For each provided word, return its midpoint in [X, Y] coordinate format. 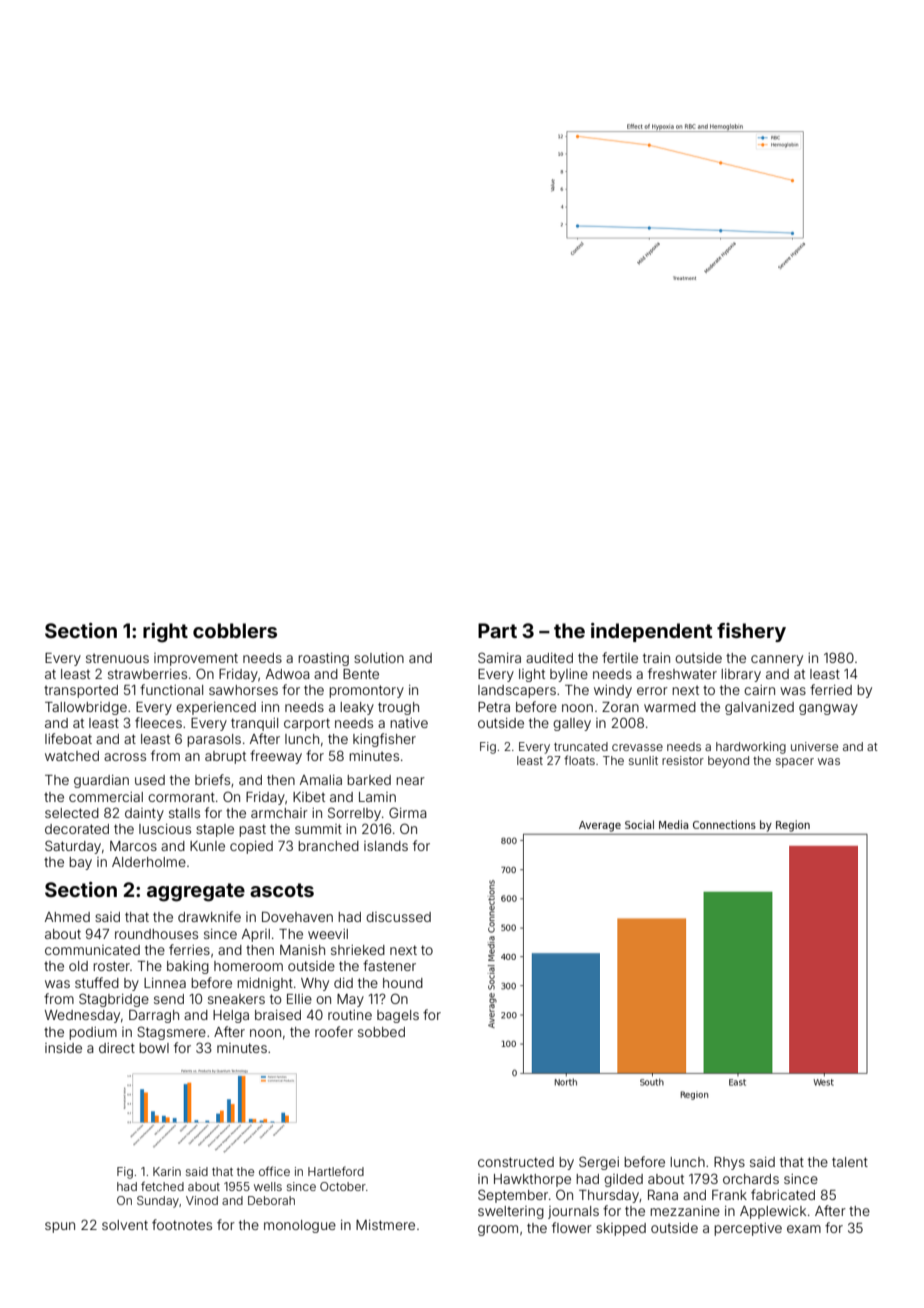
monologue [300, 1226]
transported [81, 691]
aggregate [196, 892]
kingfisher [384, 740]
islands [386, 846]
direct [117, 1048]
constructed [516, 1162]
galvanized [759, 708]
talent [850, 1162]
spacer [795, 763]
